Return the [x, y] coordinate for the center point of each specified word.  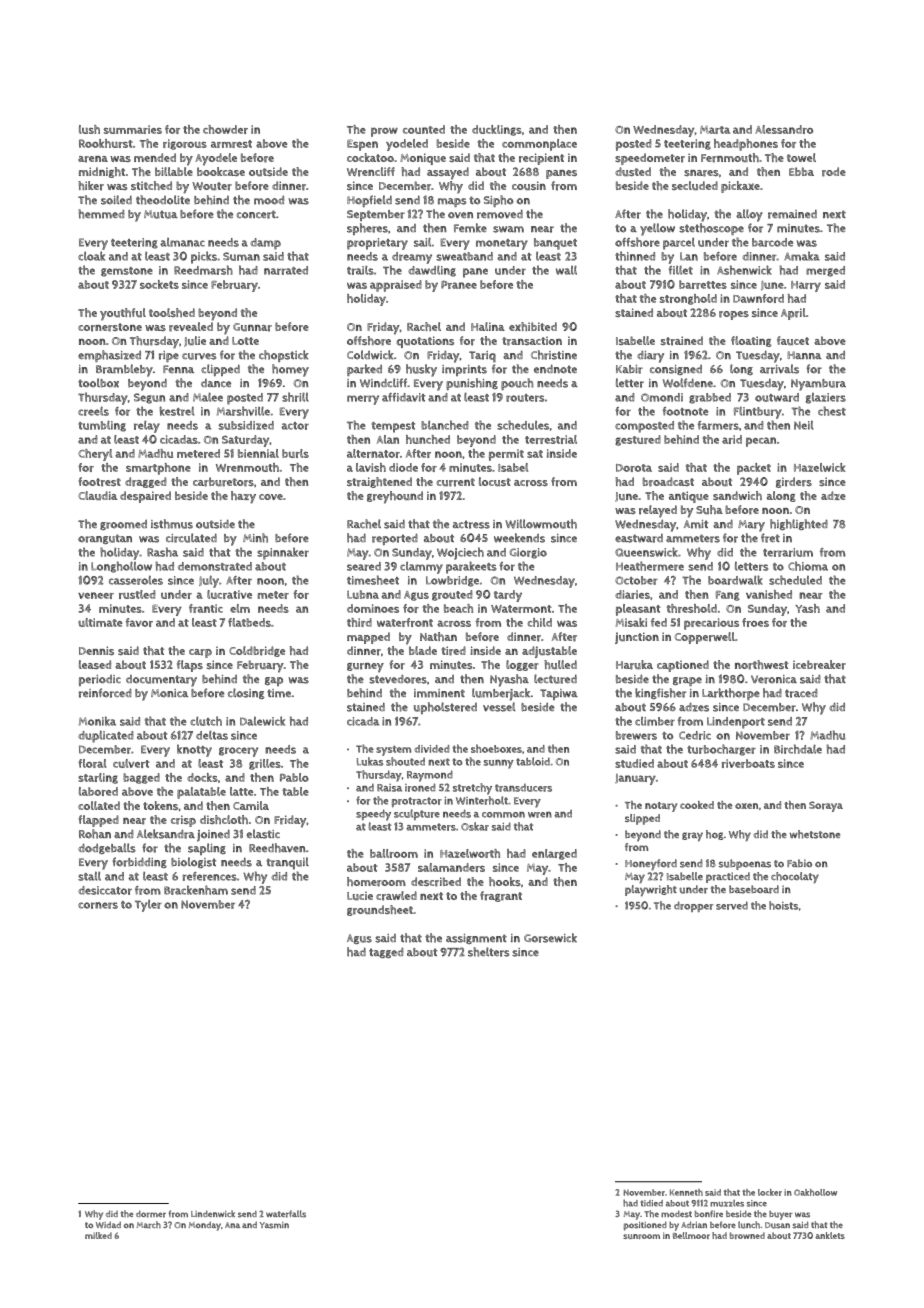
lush [89, 129]
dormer [151, 1214]
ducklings [497, 130]
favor [139, 622]
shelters [489, 952]
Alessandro [784, 129]
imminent [439, 693]
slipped [642, 819]
